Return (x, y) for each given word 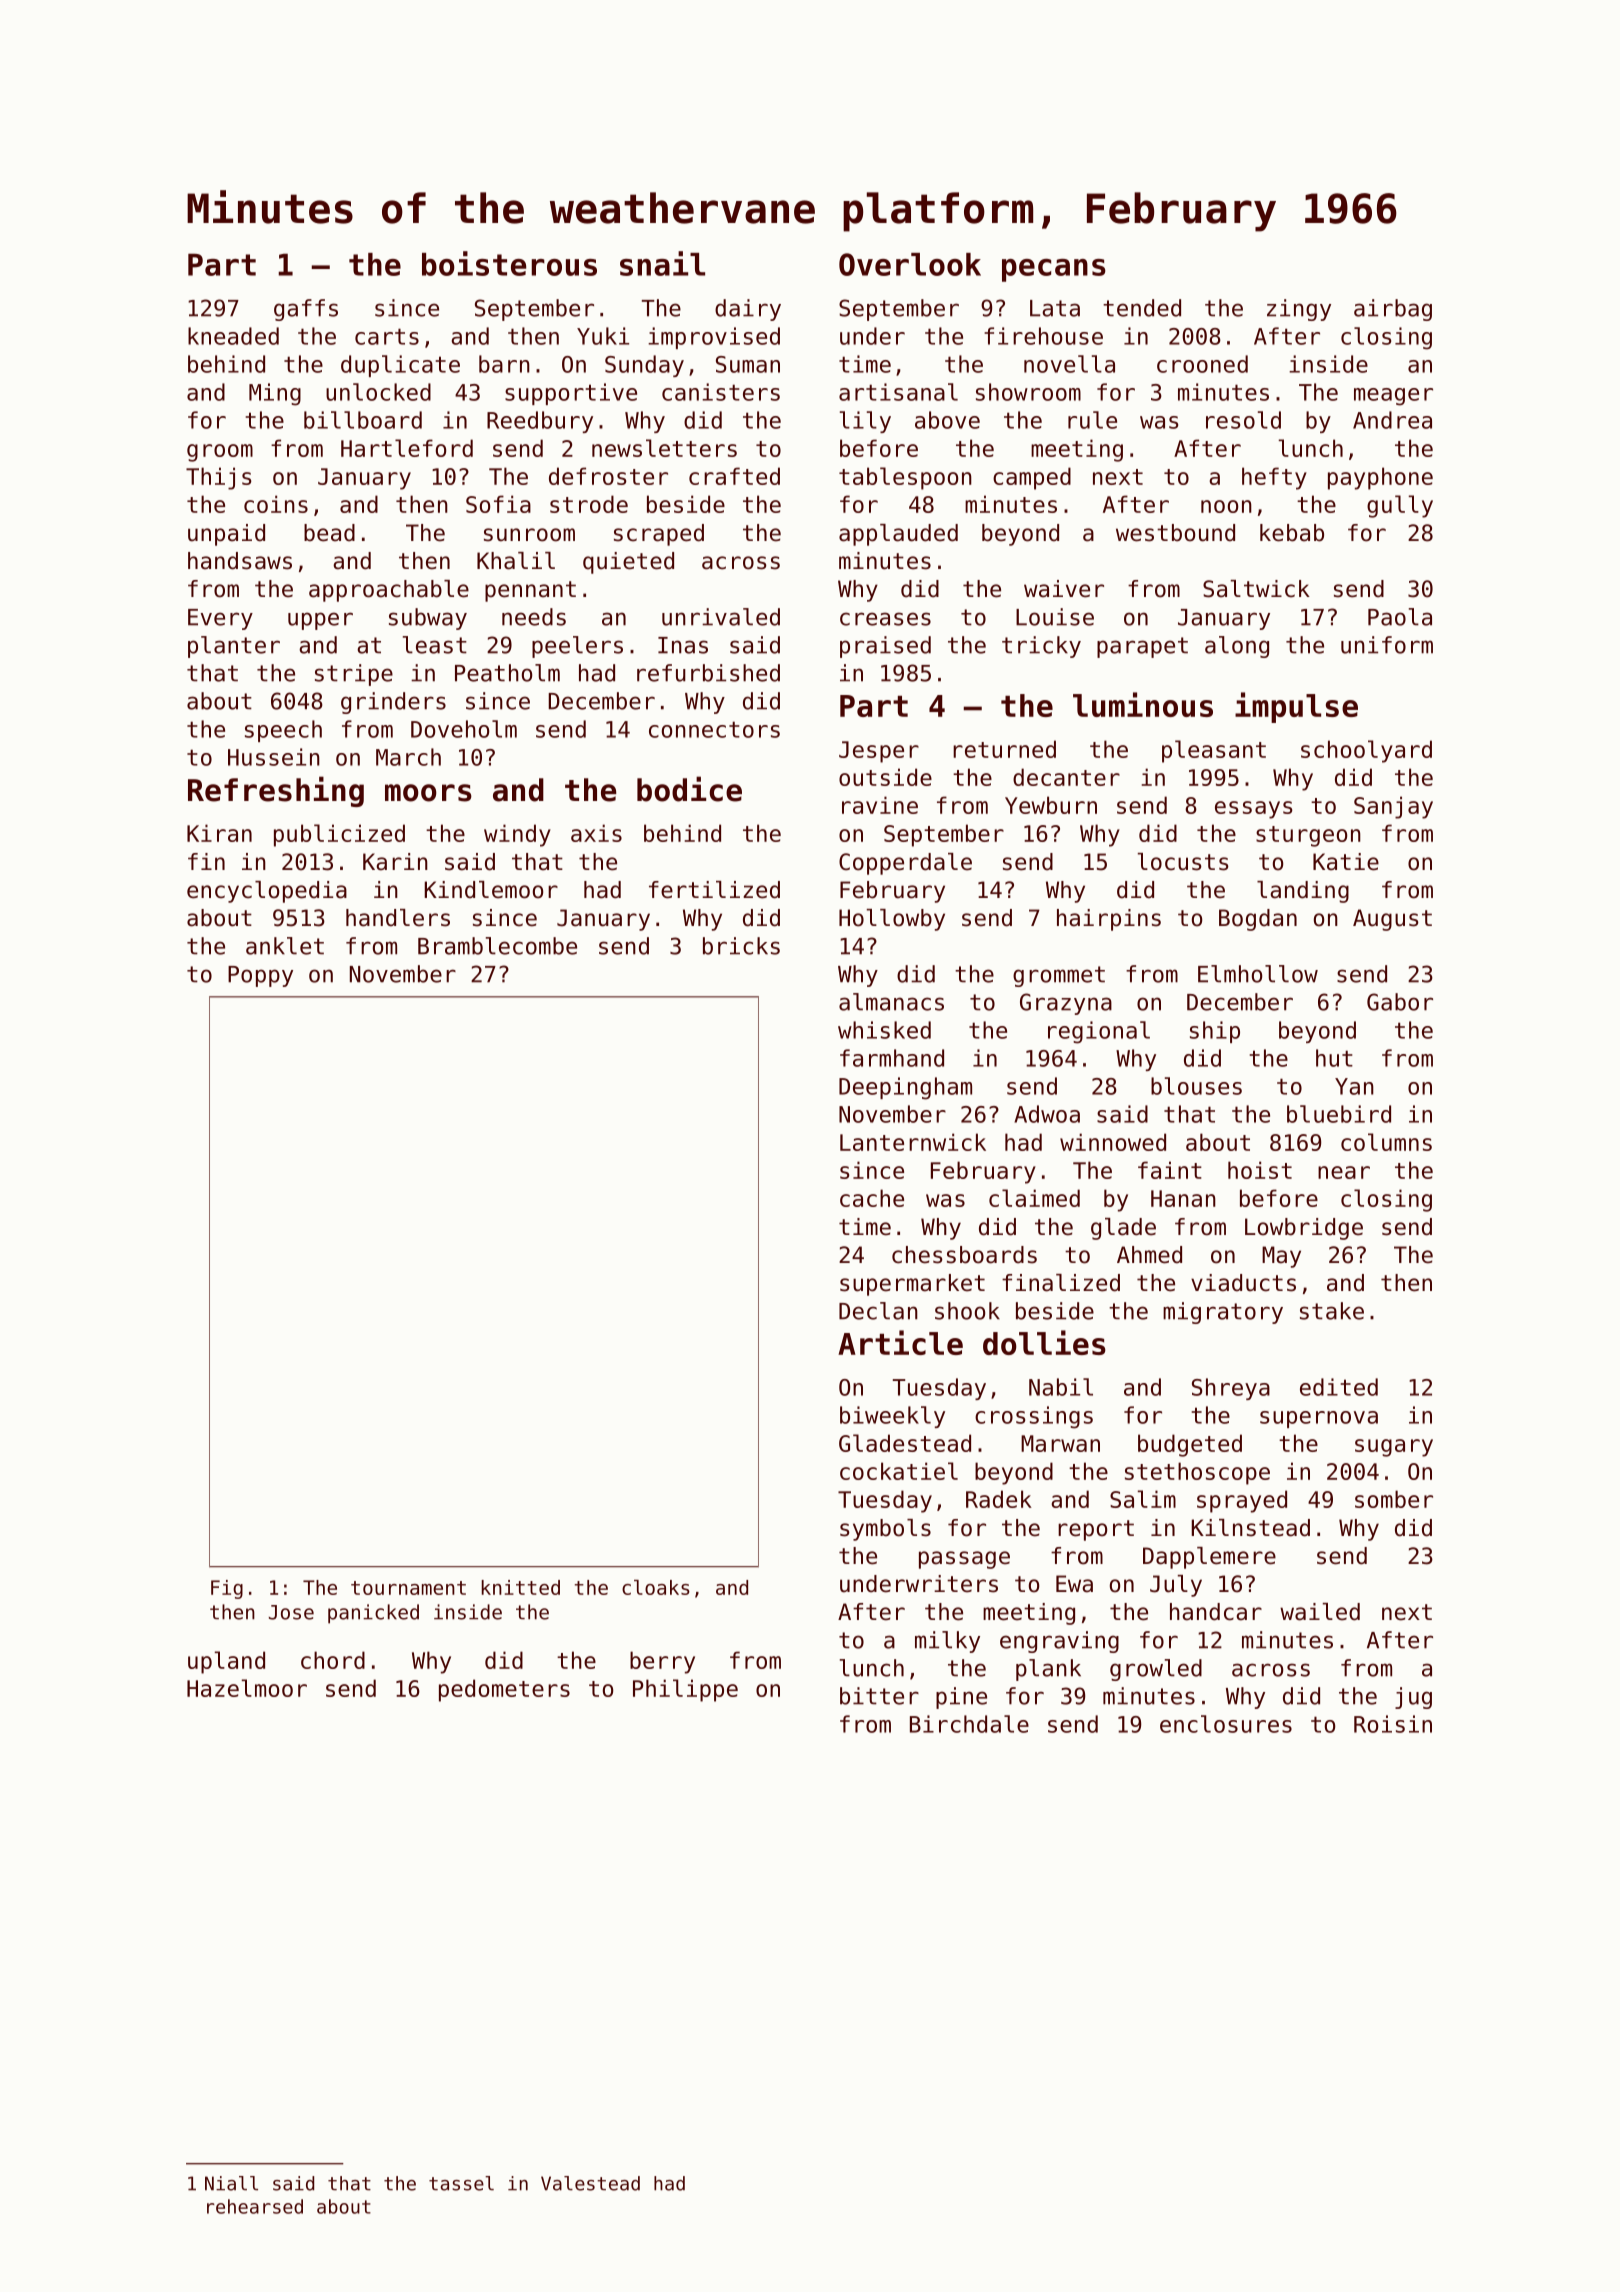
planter (234, 647)
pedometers (504, 1690)
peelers (577, 647)
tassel (461, 2183)
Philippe (685, 1690)
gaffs (306, 310)
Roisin (1393, 1724)
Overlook (910, 264)
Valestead (590, 2183)
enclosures (1226, 1724)
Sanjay (1393, 807)
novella (1069, 364)
